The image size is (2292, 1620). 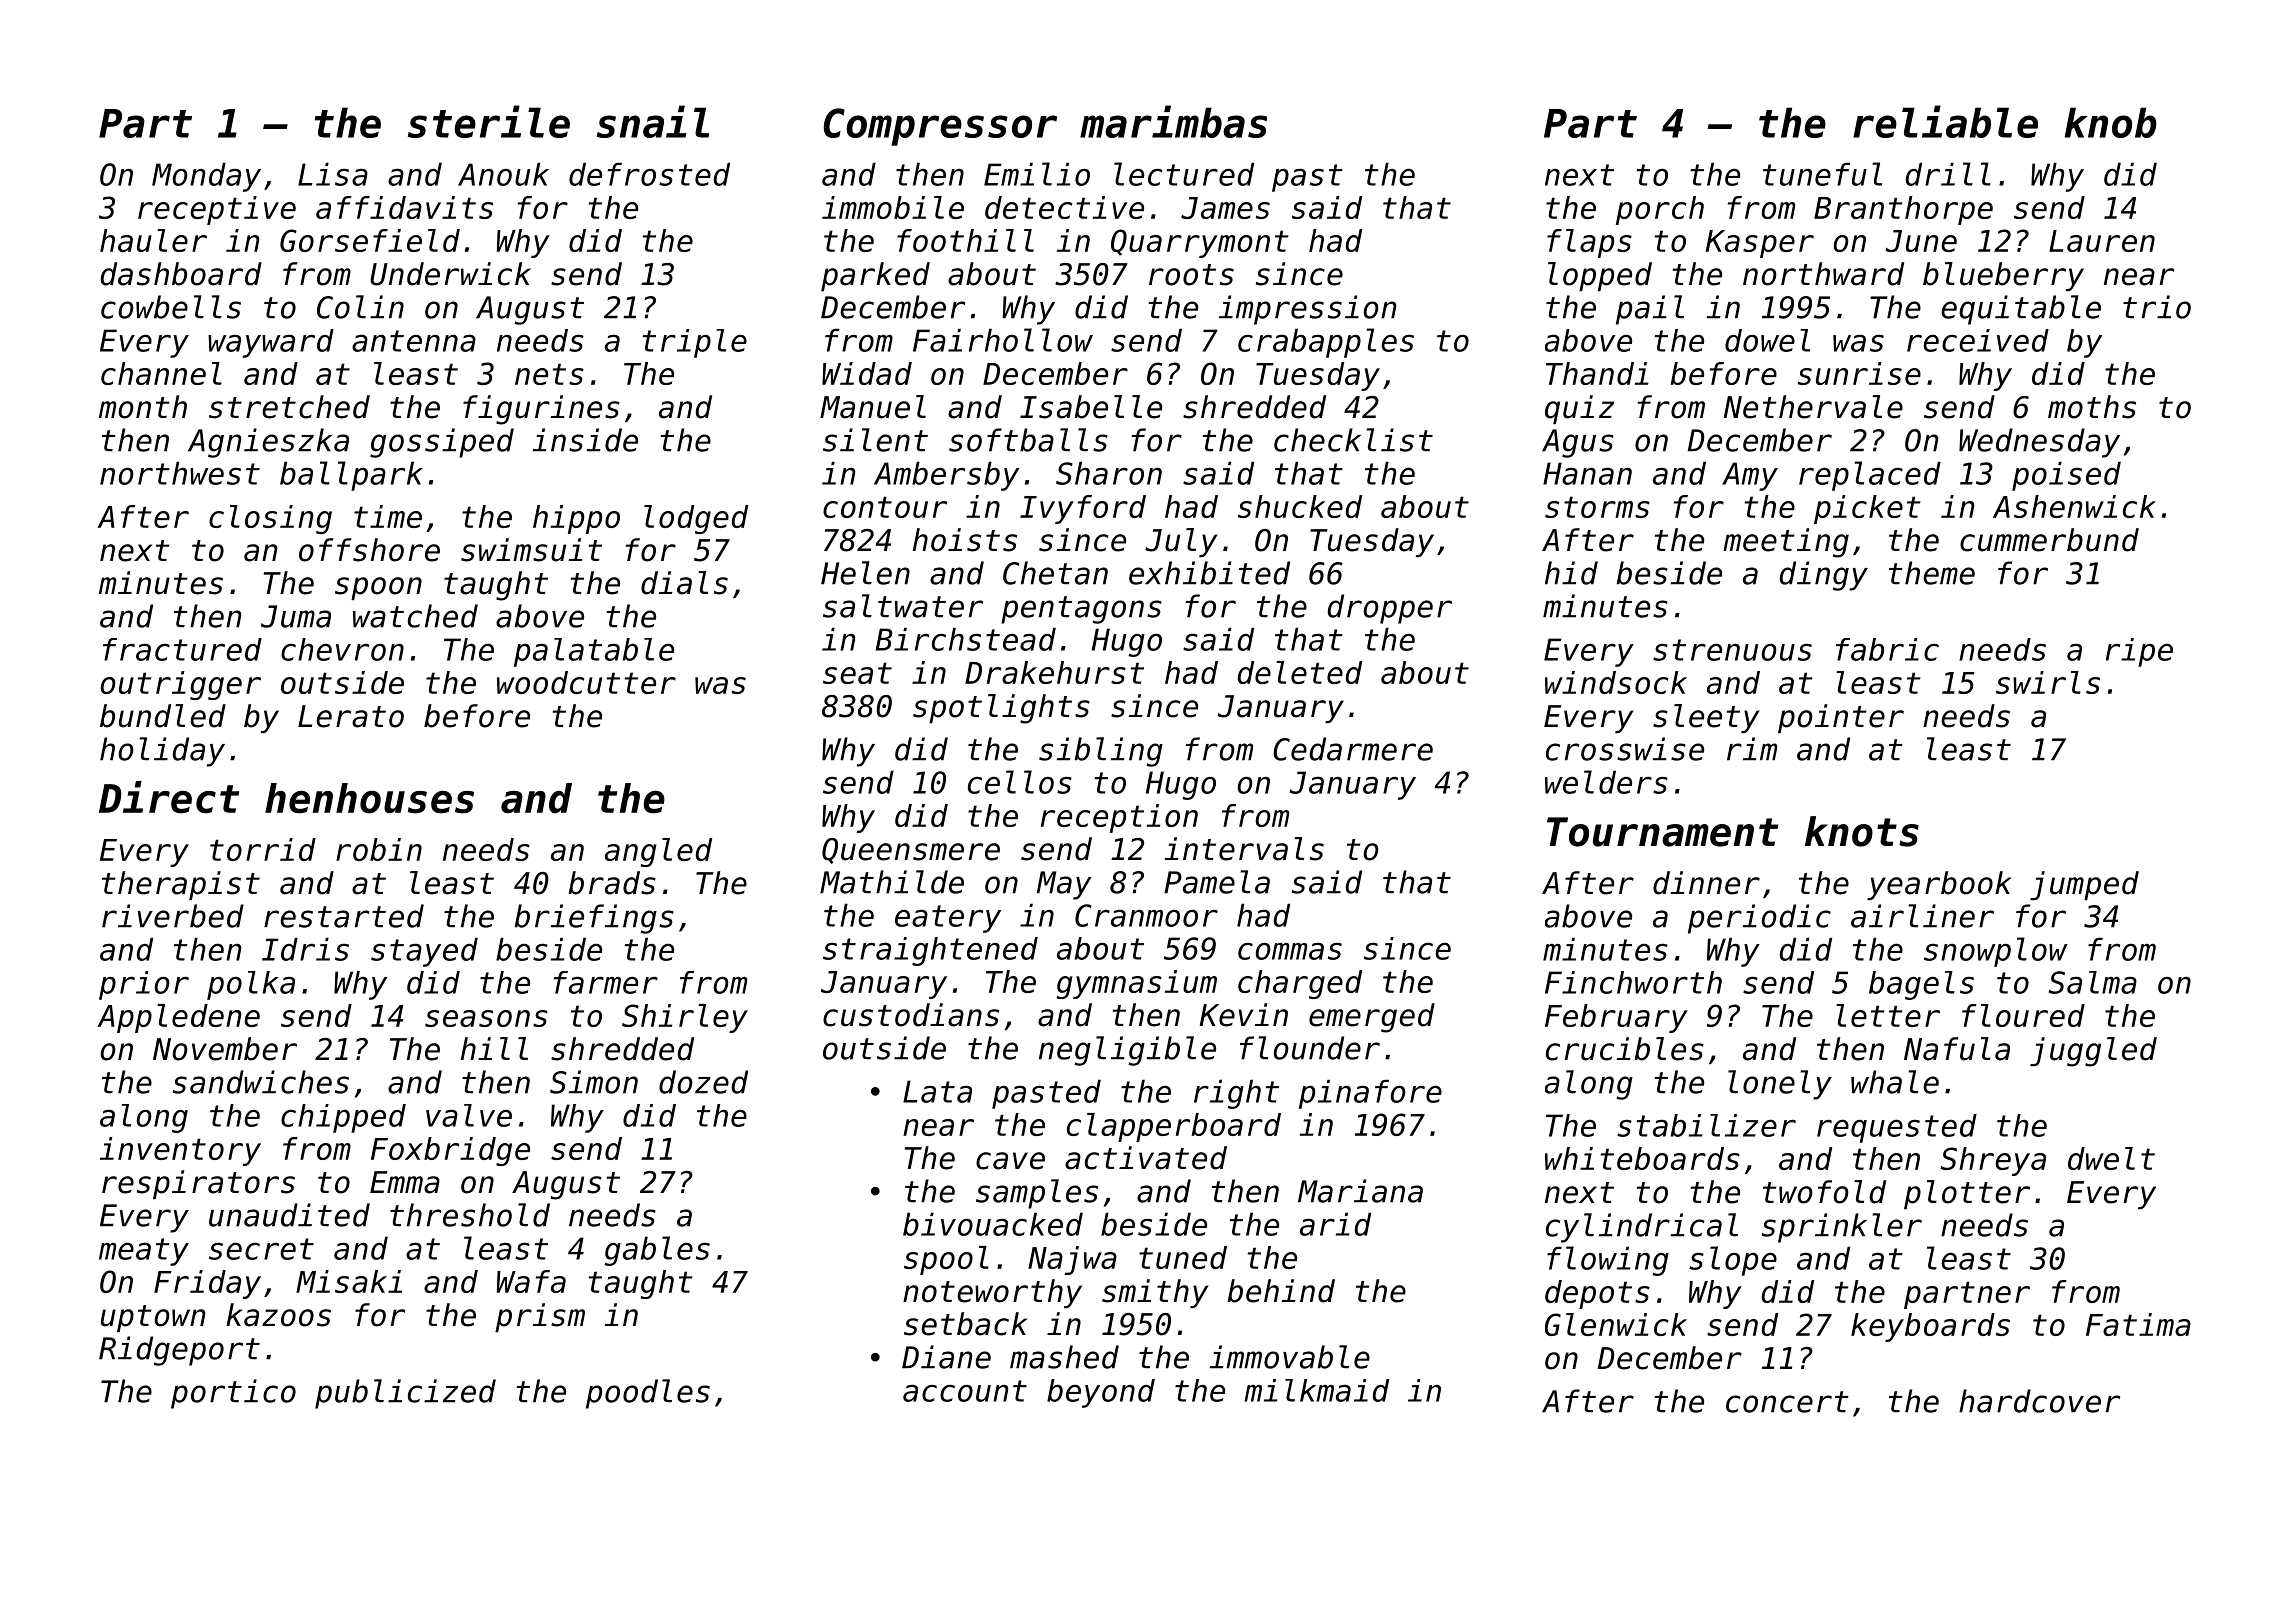 What do you see at coordinates (470, 1215) in the image?
I see `threshold` at bounding box center [470, 1215].
